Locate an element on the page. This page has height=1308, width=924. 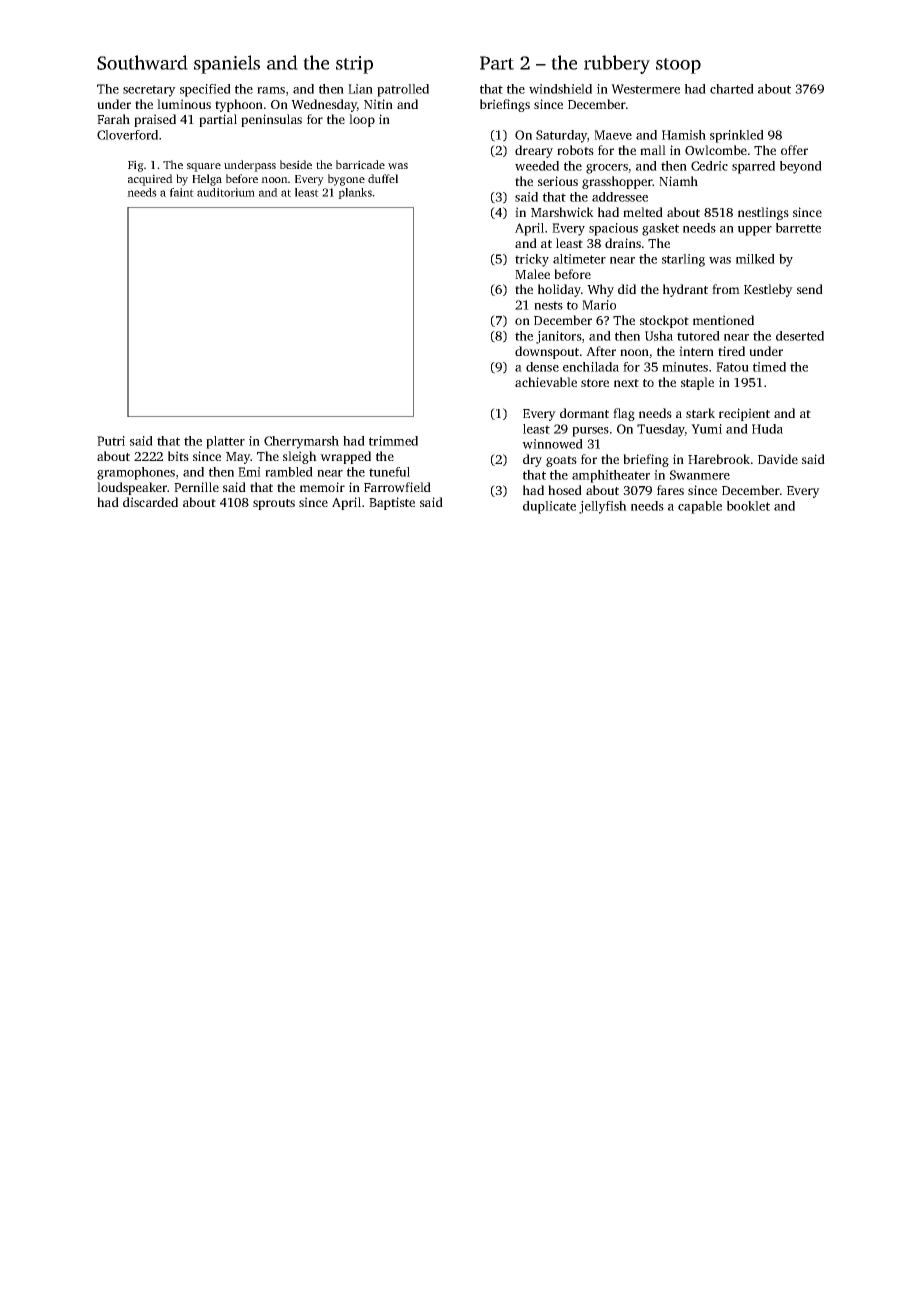
tricky is located at coordinates (532, 260).
